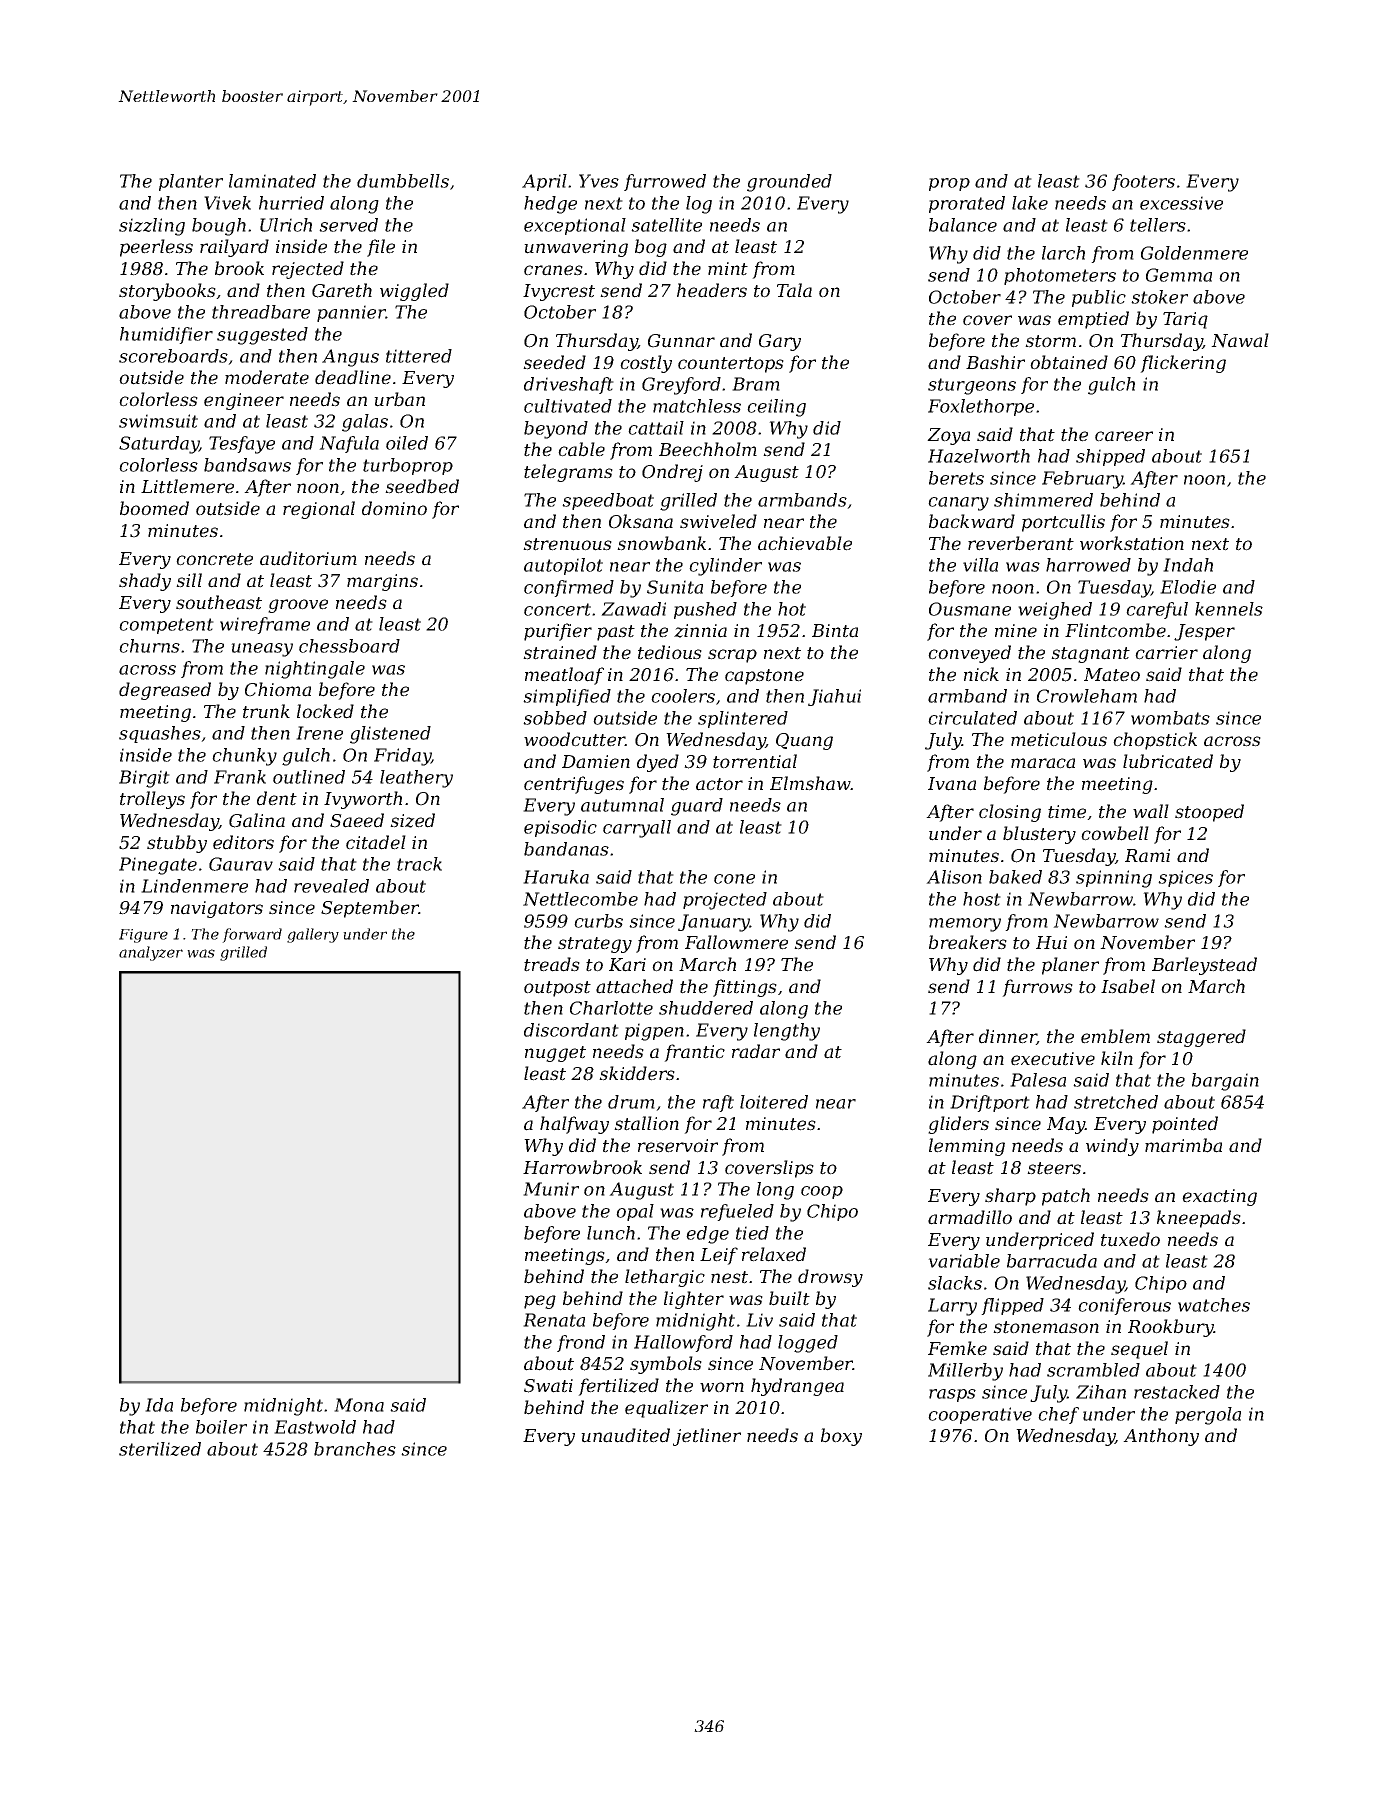  What do you see at coordinates (1179, 275) in the document?
I see `Gemma` at bounding box center [1179, 275].
